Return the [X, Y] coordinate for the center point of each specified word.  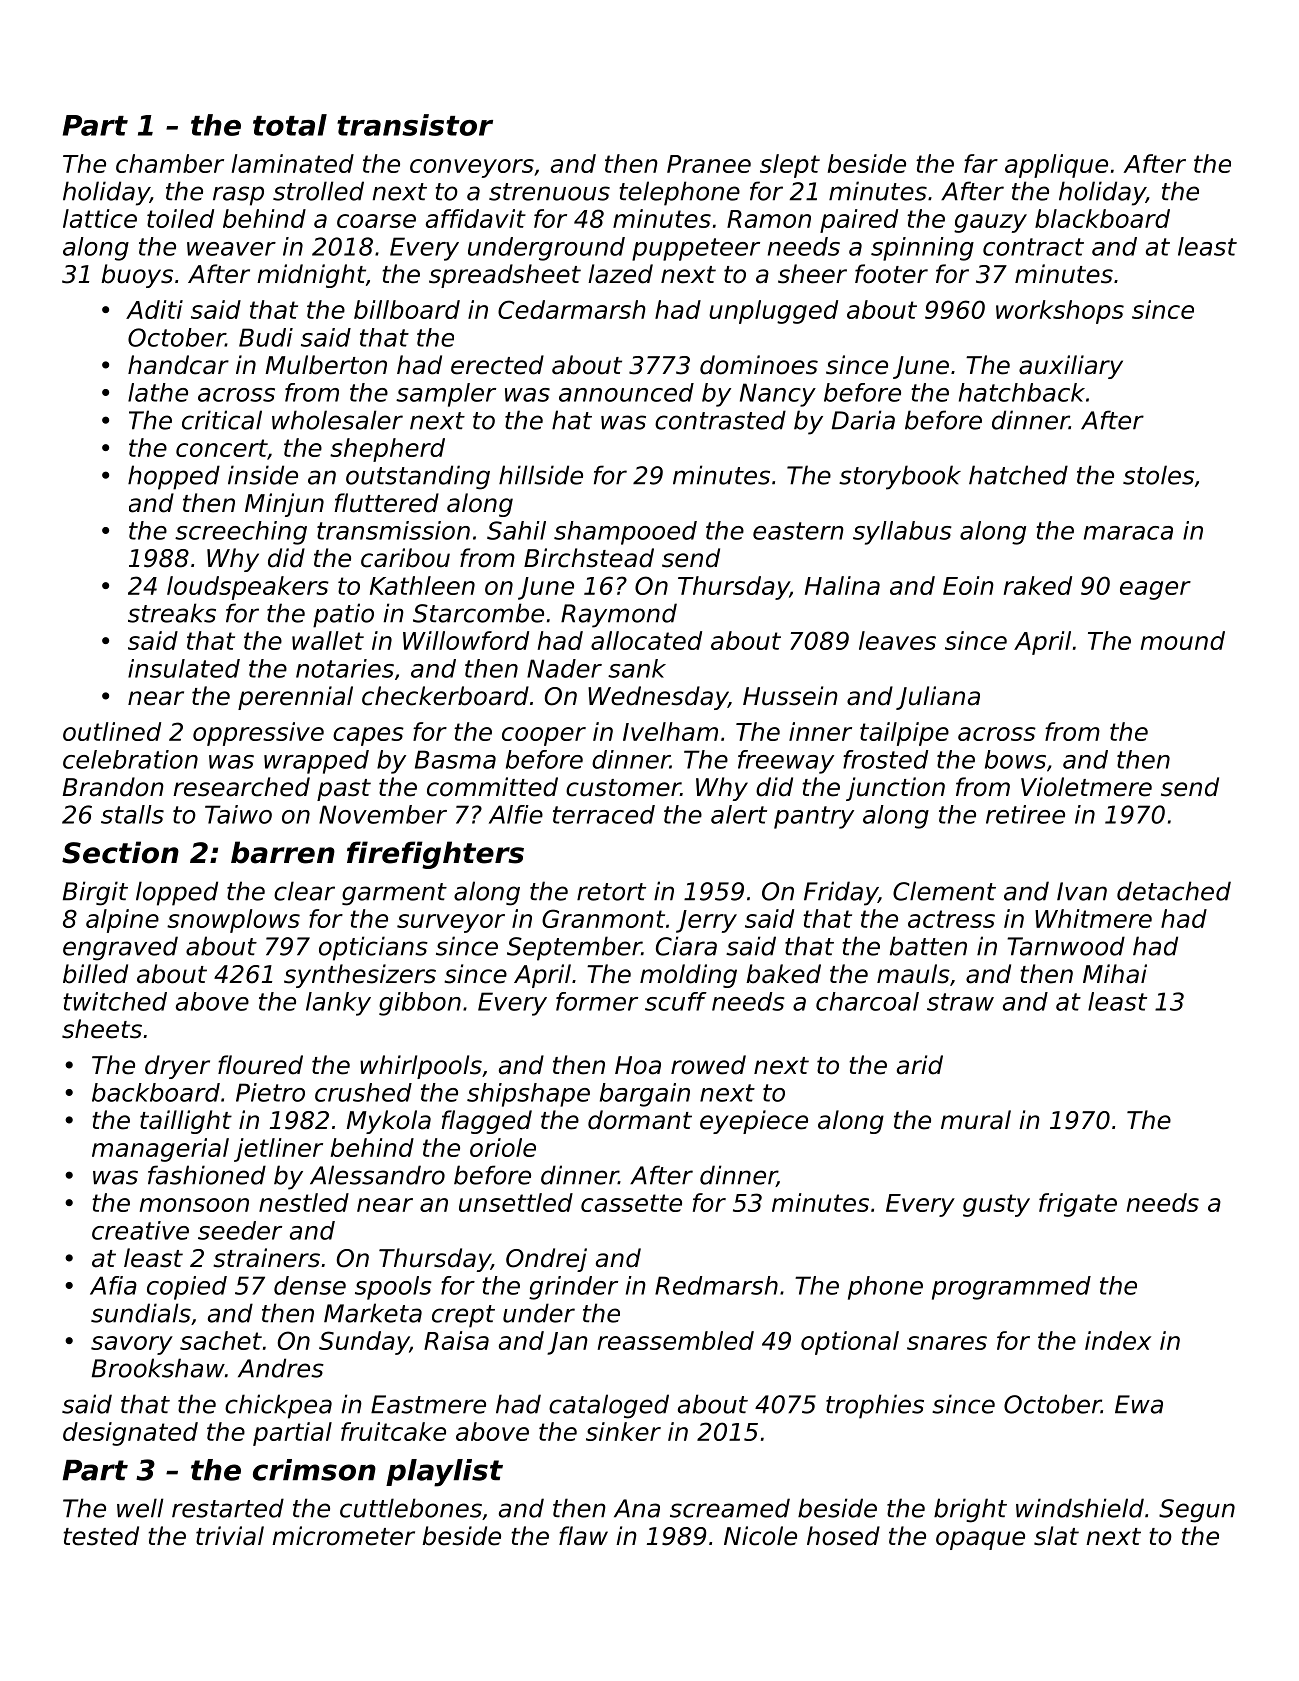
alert [739, 814]
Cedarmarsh [572, 309]
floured [260, 1065]
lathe [158, 392]
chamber [170, 163]
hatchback [1022, 392]
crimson [314, 1470]
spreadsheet [505, 276]
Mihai [1115, 974]
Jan [567, 1343]
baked [783, 974]
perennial [295, 698]
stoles [1158, 475]
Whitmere [1093, 918]
